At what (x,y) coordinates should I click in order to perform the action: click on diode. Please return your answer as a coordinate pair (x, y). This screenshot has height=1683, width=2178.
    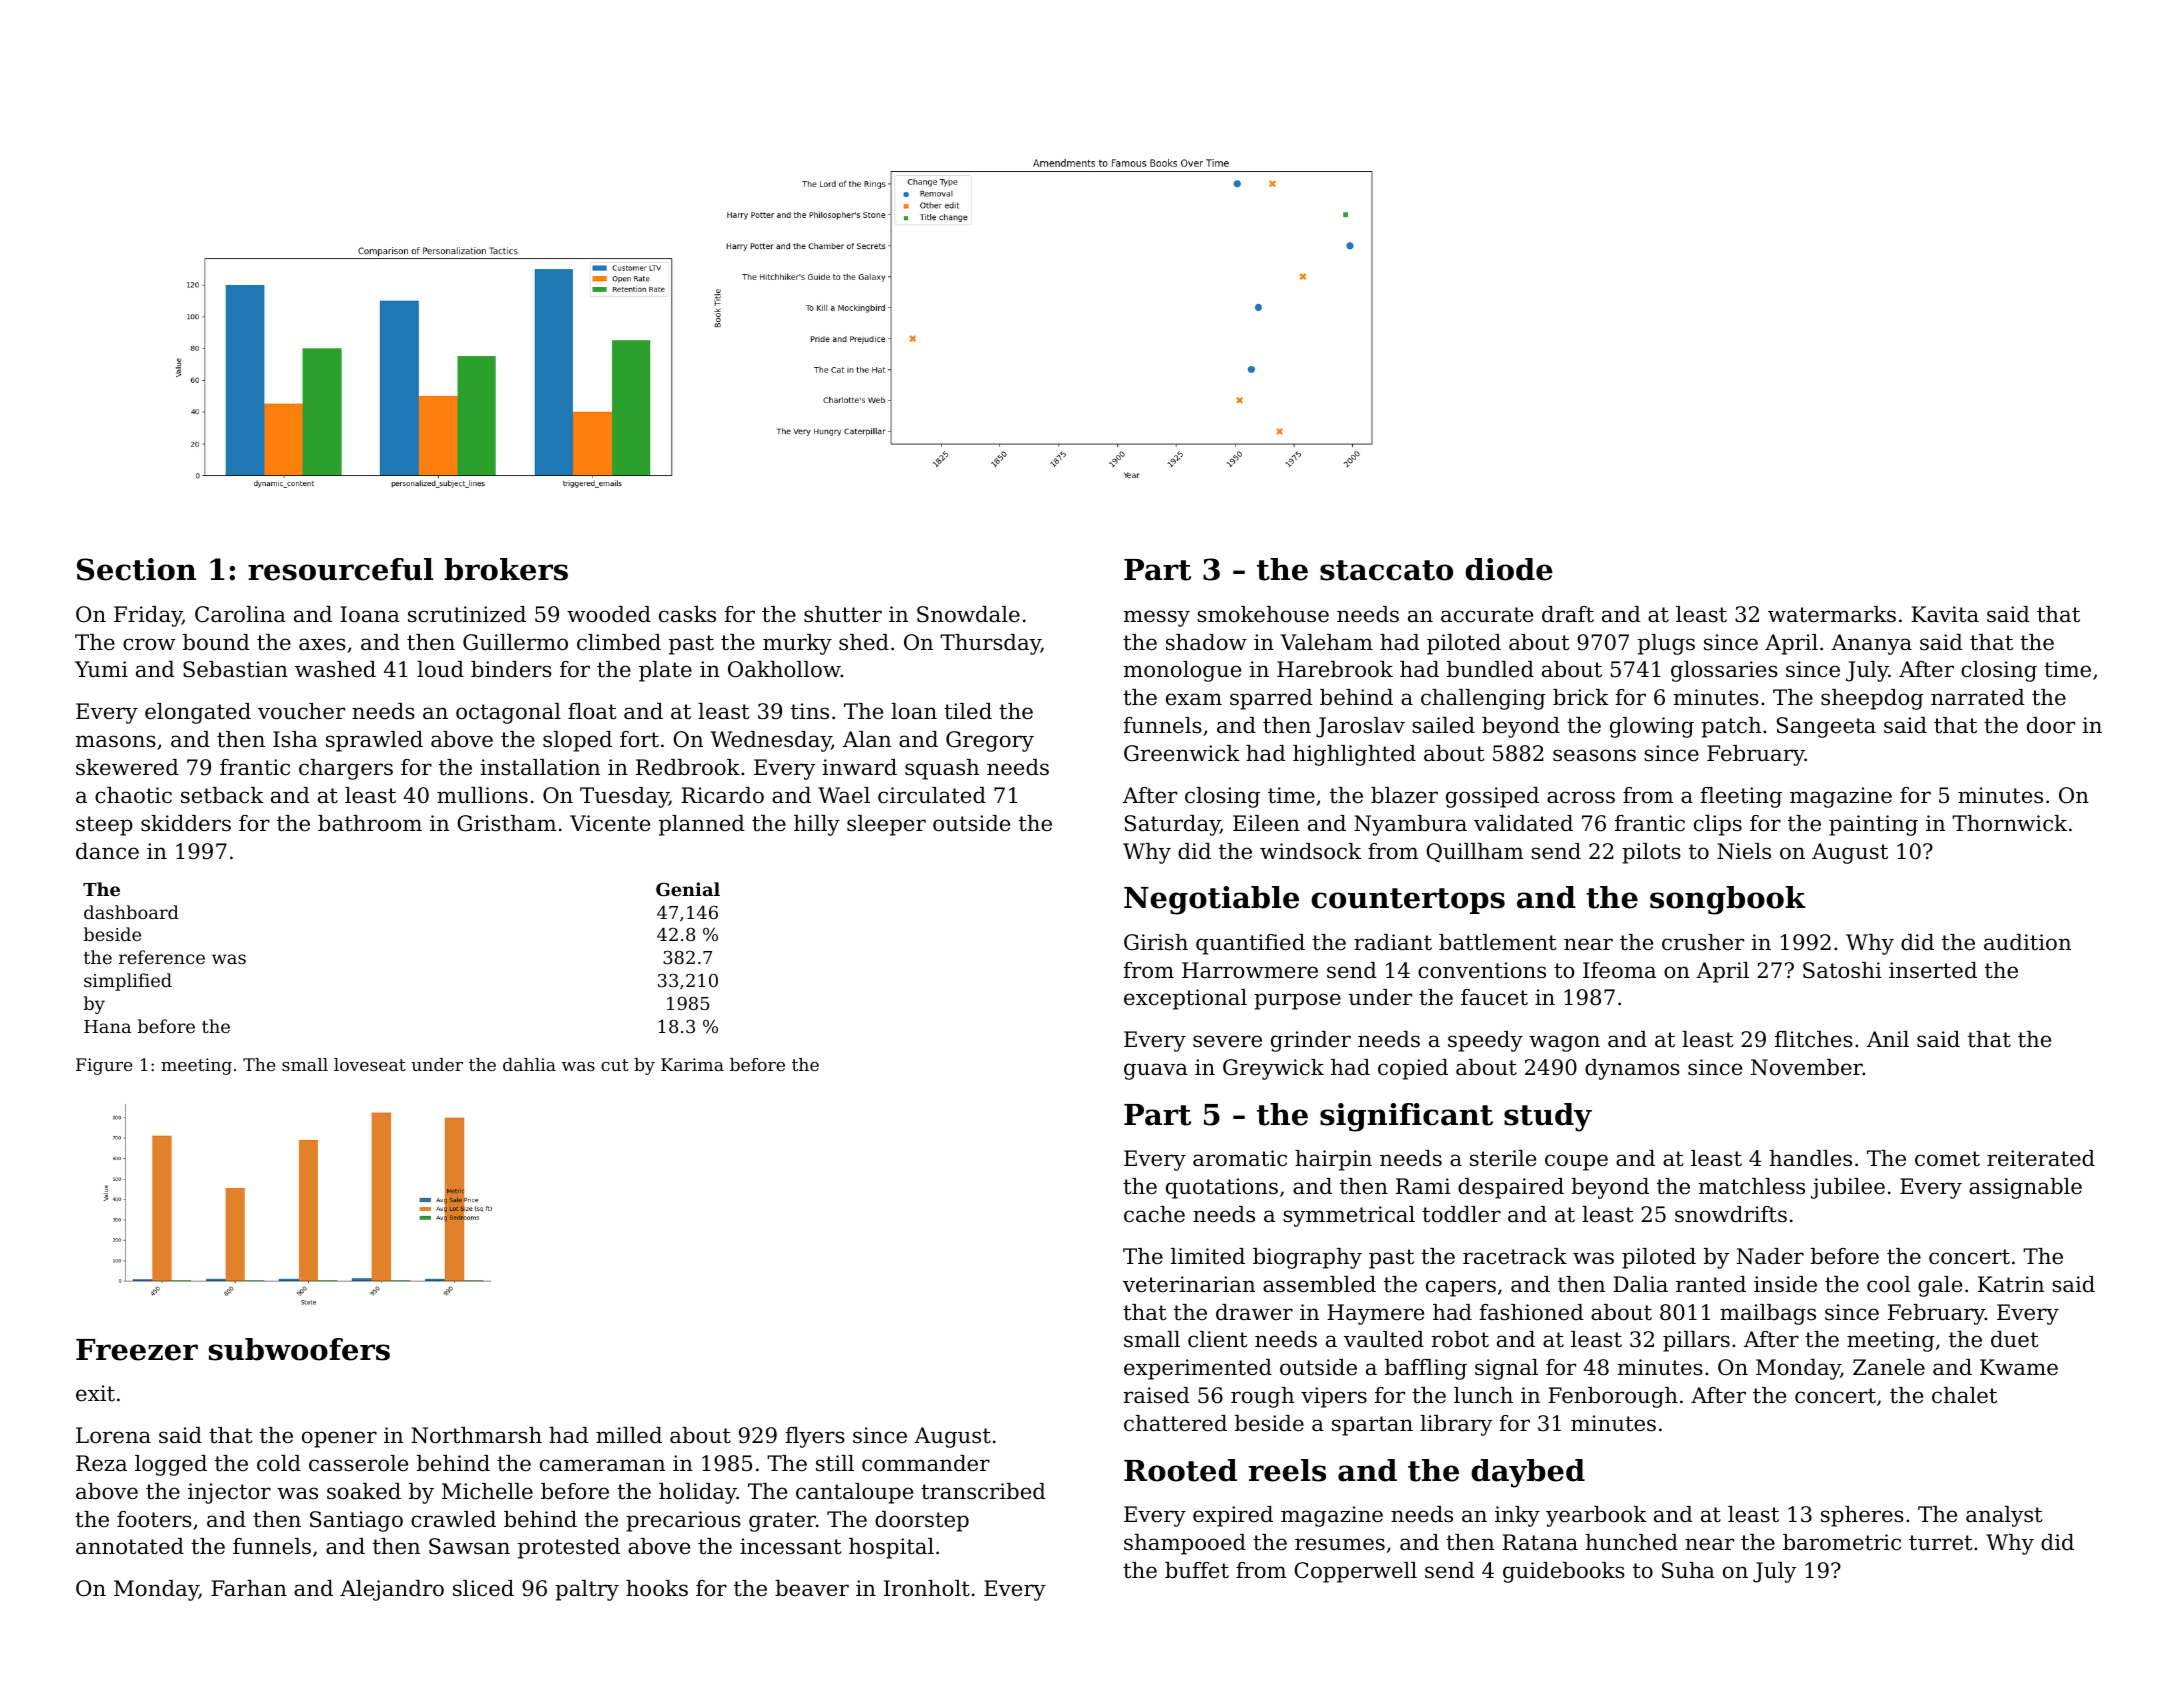
    Looking at the image, I should click on (1509, 569).
